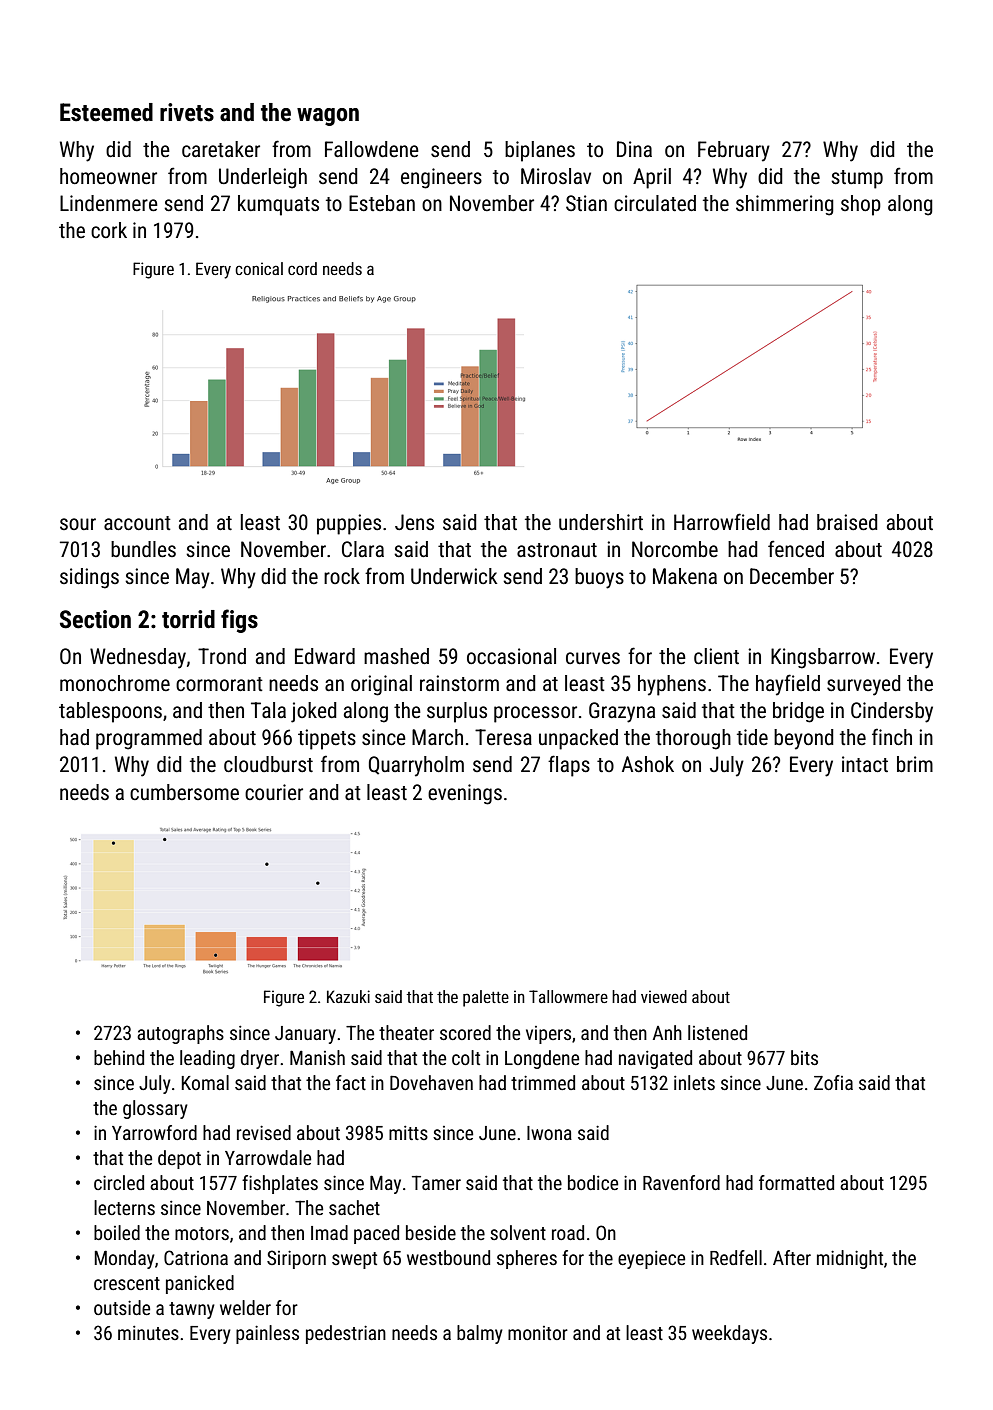  Describe the element at coordinates (861, 205) in the page. I see `shop` at that location.
